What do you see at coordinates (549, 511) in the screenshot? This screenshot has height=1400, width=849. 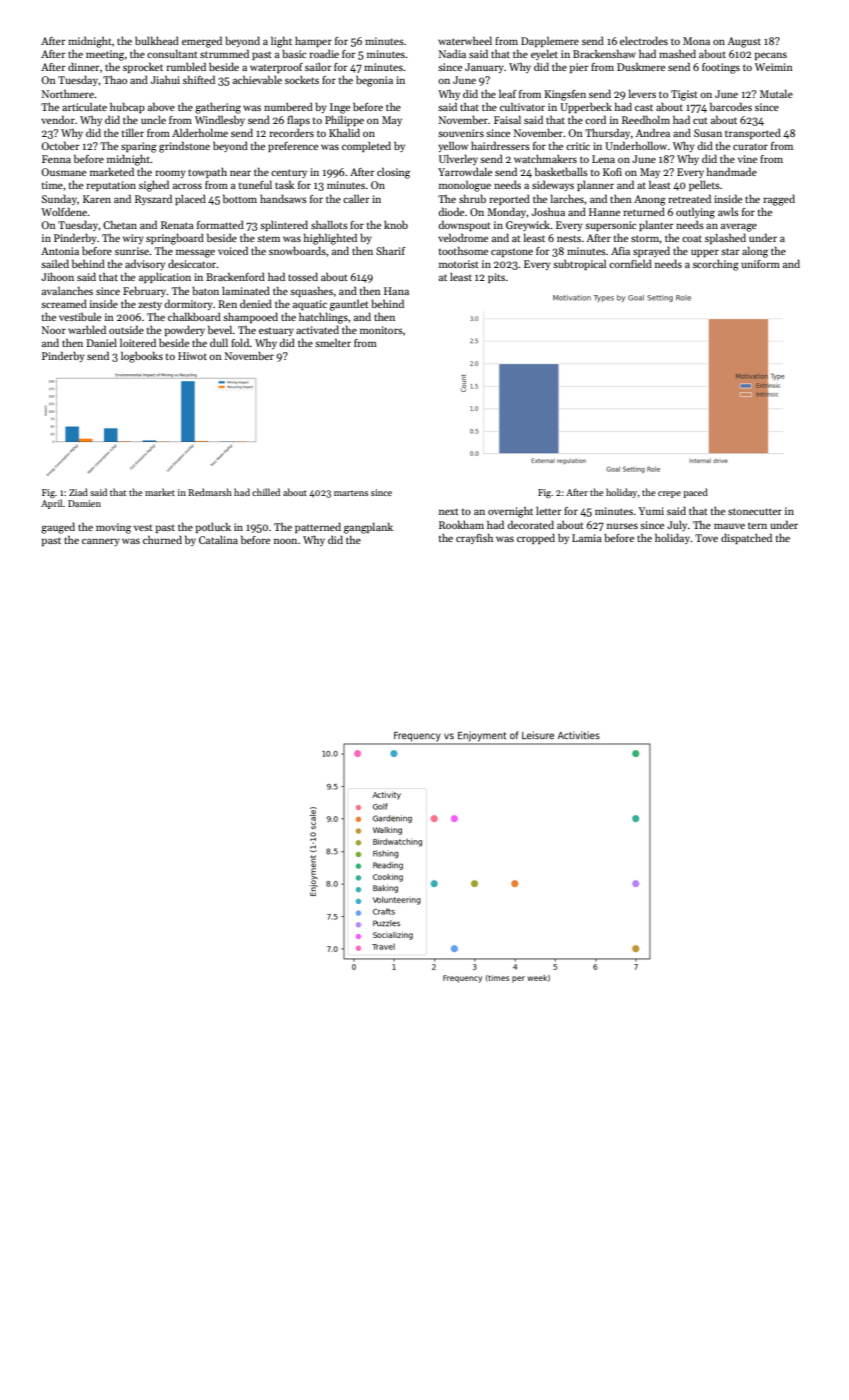 I see `letter` at bounding box center [549, 511].
